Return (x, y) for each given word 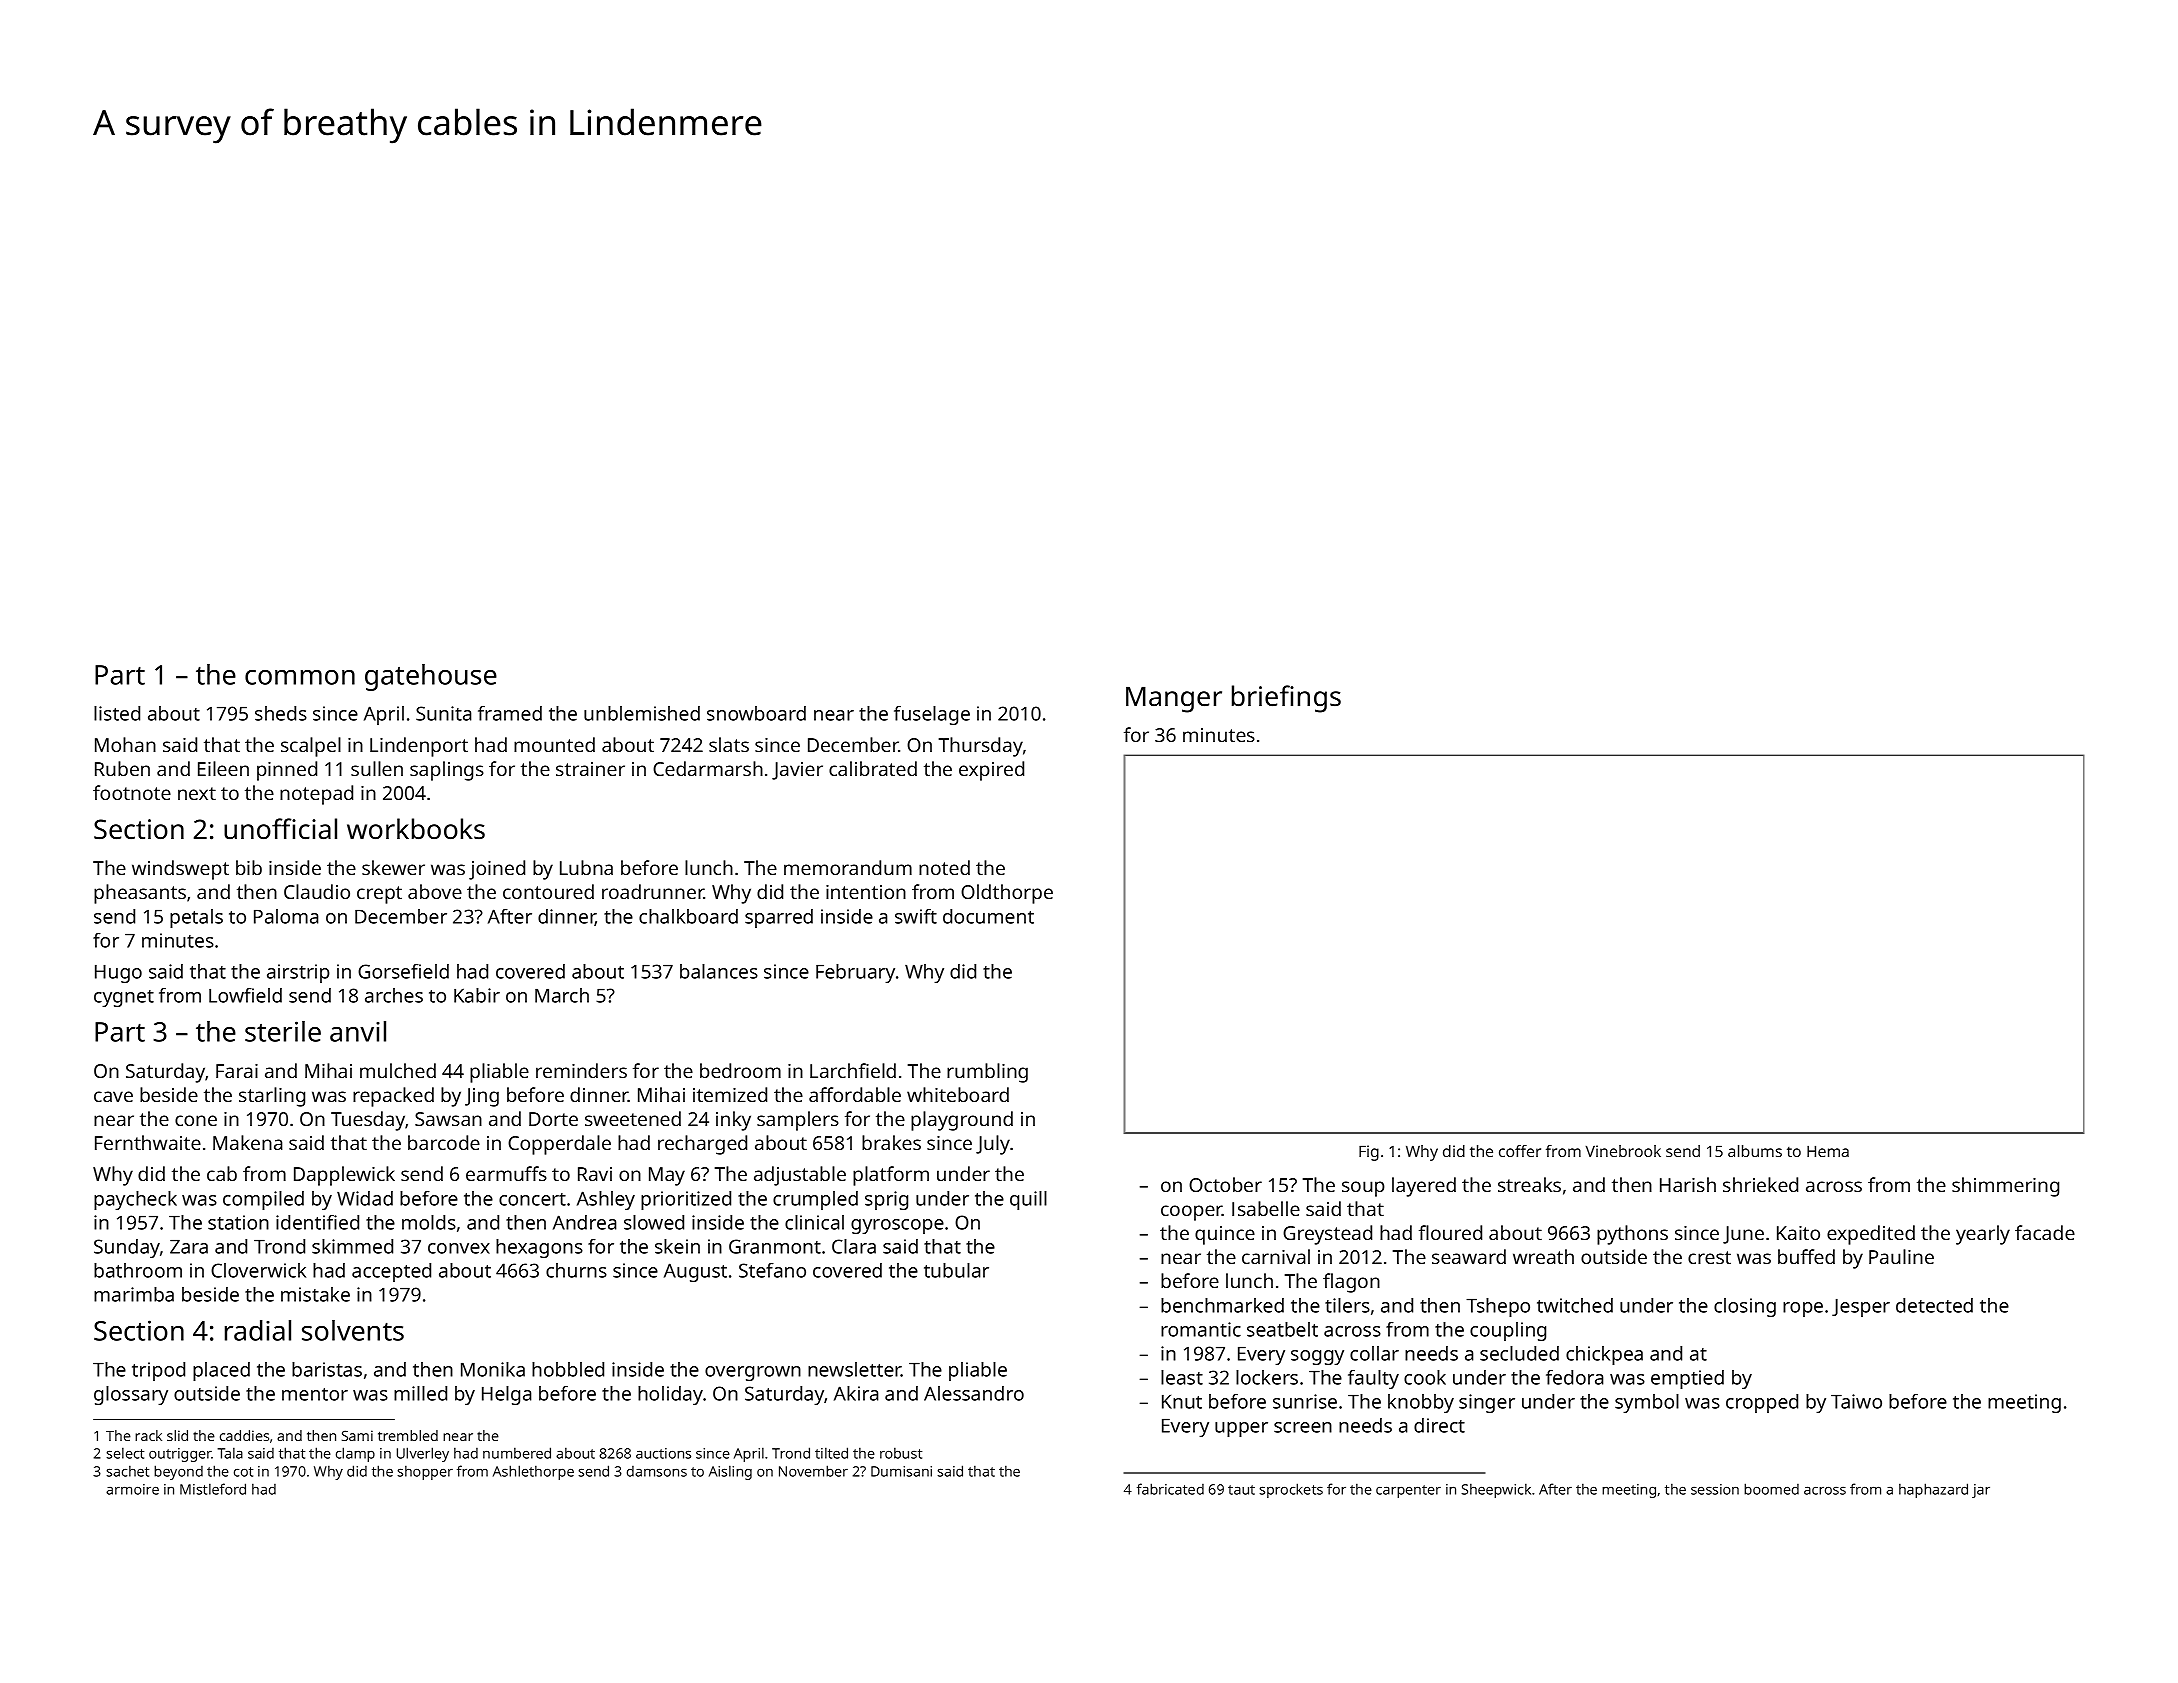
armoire (132, 1489)
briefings (1286, 699)
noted (944, 867)
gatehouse (431, 677)
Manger (1174, 700)
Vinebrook (1623, 1151)
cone (196, 1120)
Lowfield (245, 995)
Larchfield (853, 1070)
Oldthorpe (1007, 894)
